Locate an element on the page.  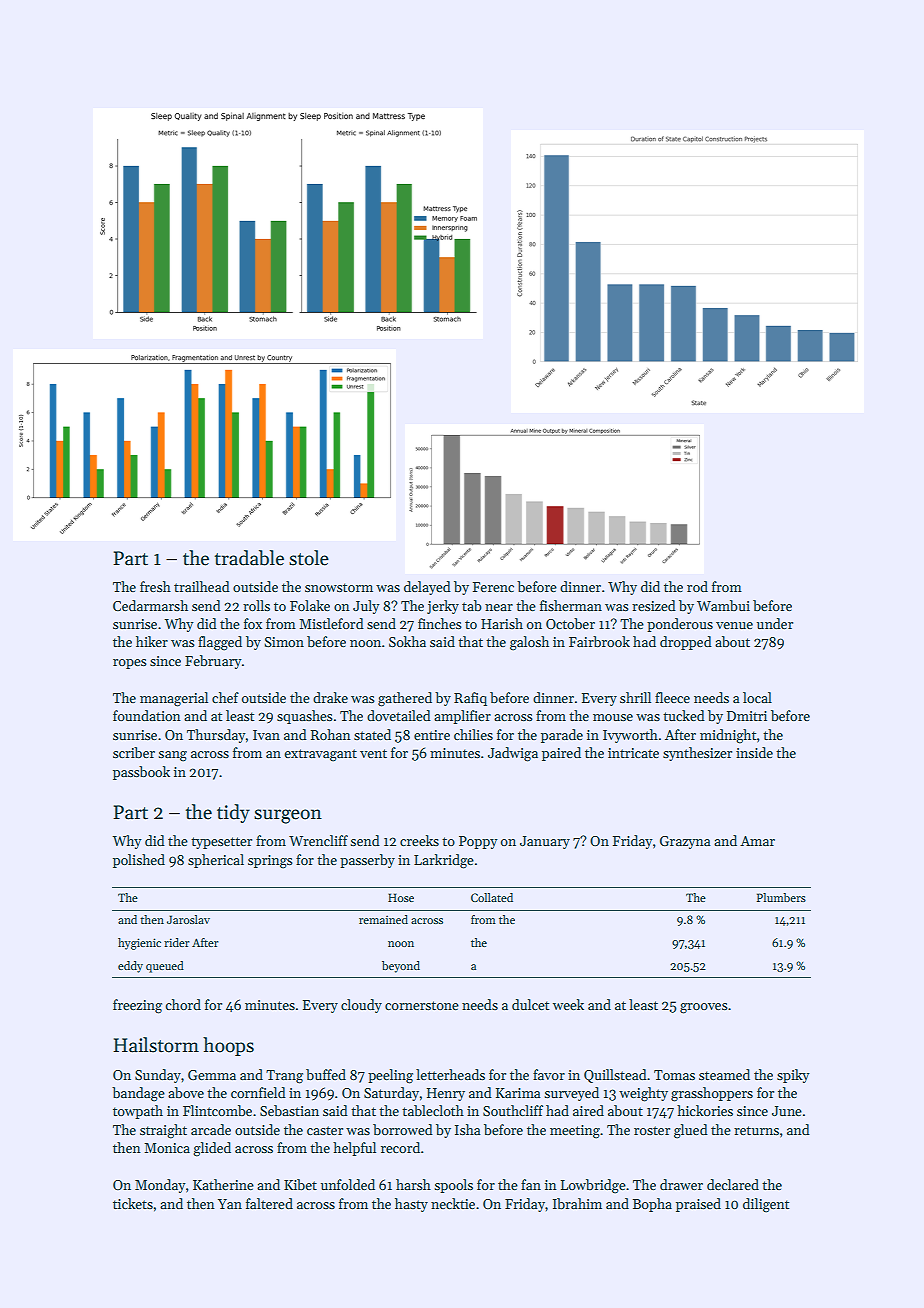
faltered is located at coordinates (269, 1203).
